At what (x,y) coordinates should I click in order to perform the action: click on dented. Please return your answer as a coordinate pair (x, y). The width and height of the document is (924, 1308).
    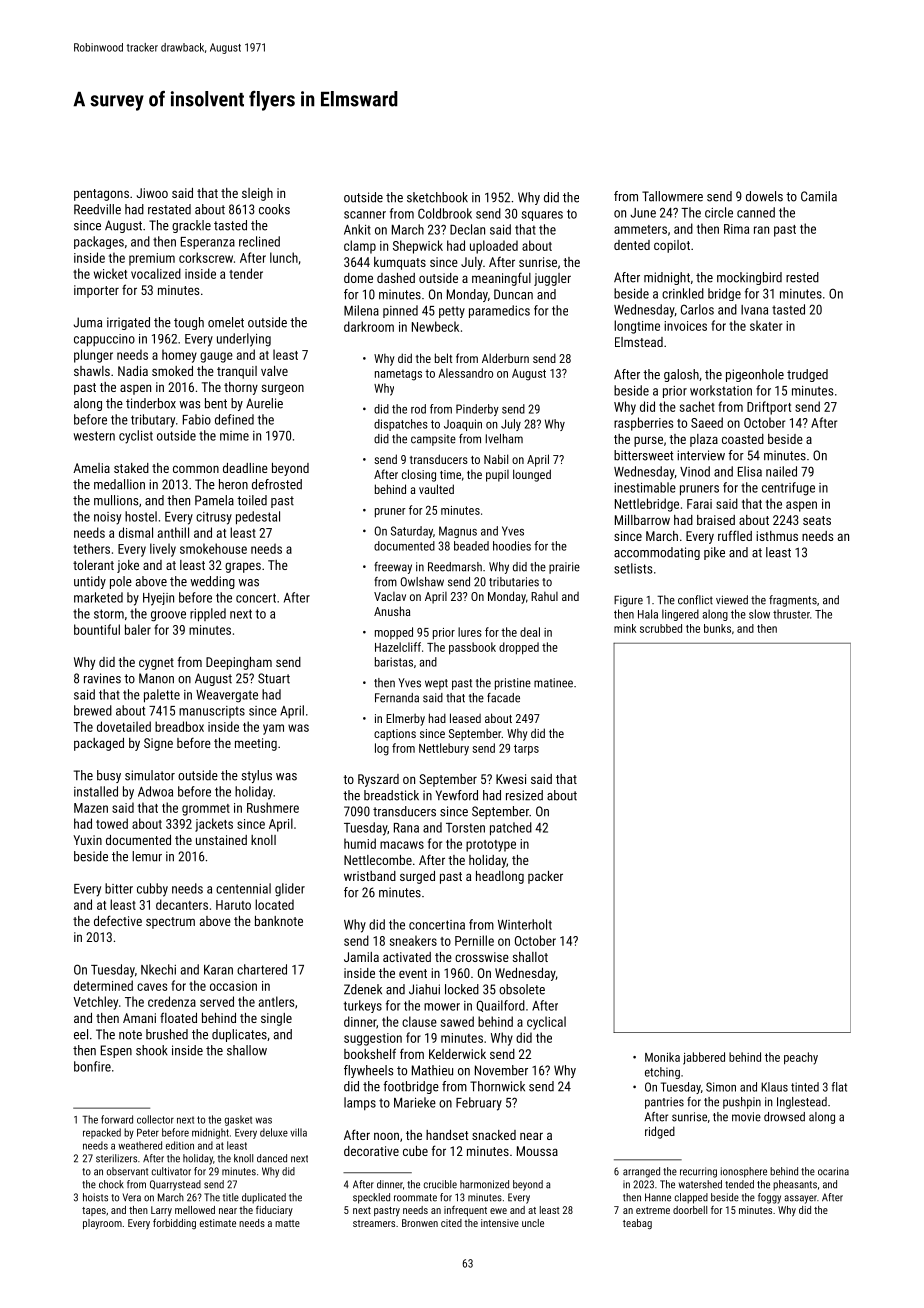
    Looking at the image, I should click on (632, 245).
